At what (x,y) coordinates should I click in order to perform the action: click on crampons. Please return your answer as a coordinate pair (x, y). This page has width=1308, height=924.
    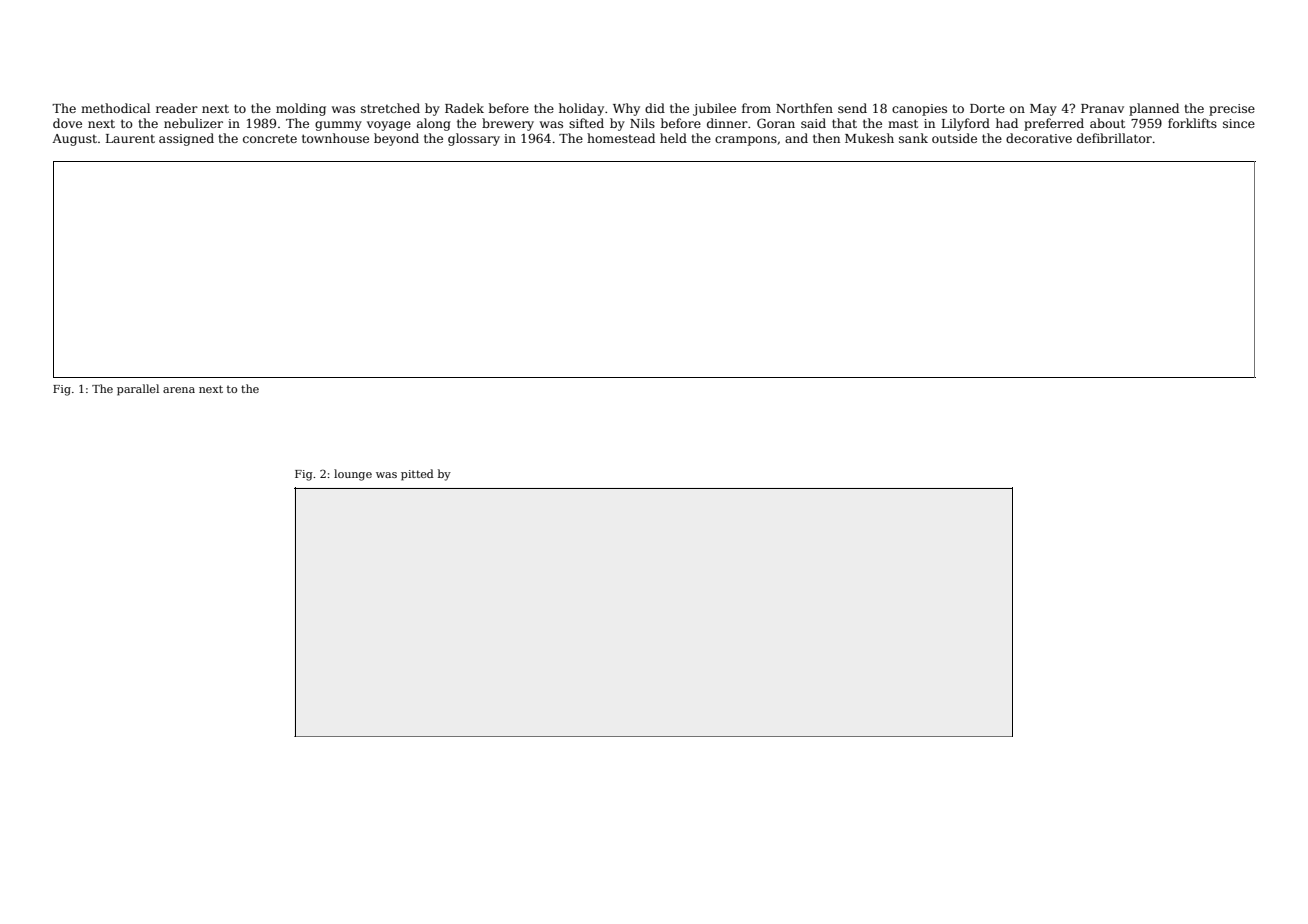
    Looking at the image, I should click on (746, 141).
